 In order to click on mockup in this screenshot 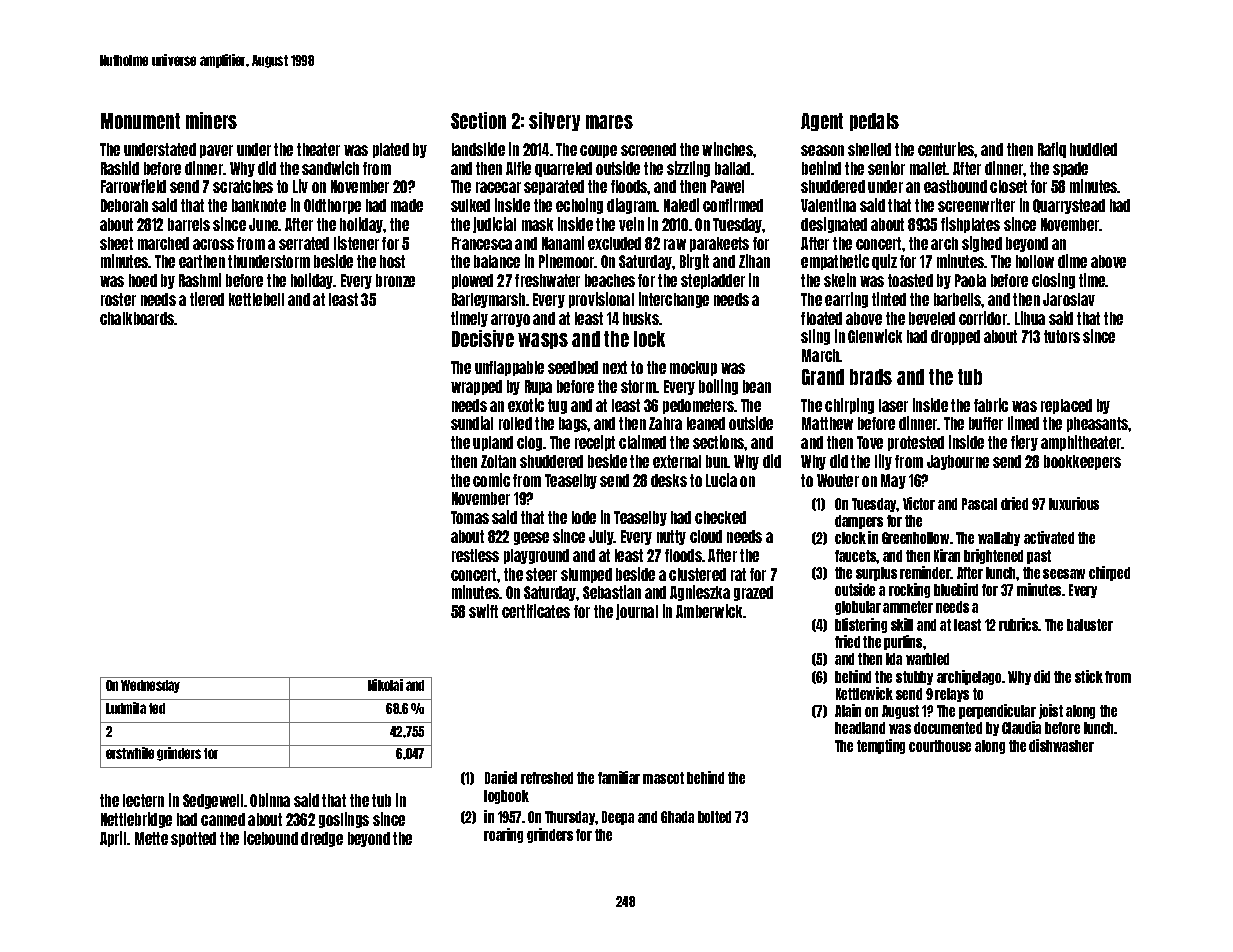, I will do `click(693, 368)`.
